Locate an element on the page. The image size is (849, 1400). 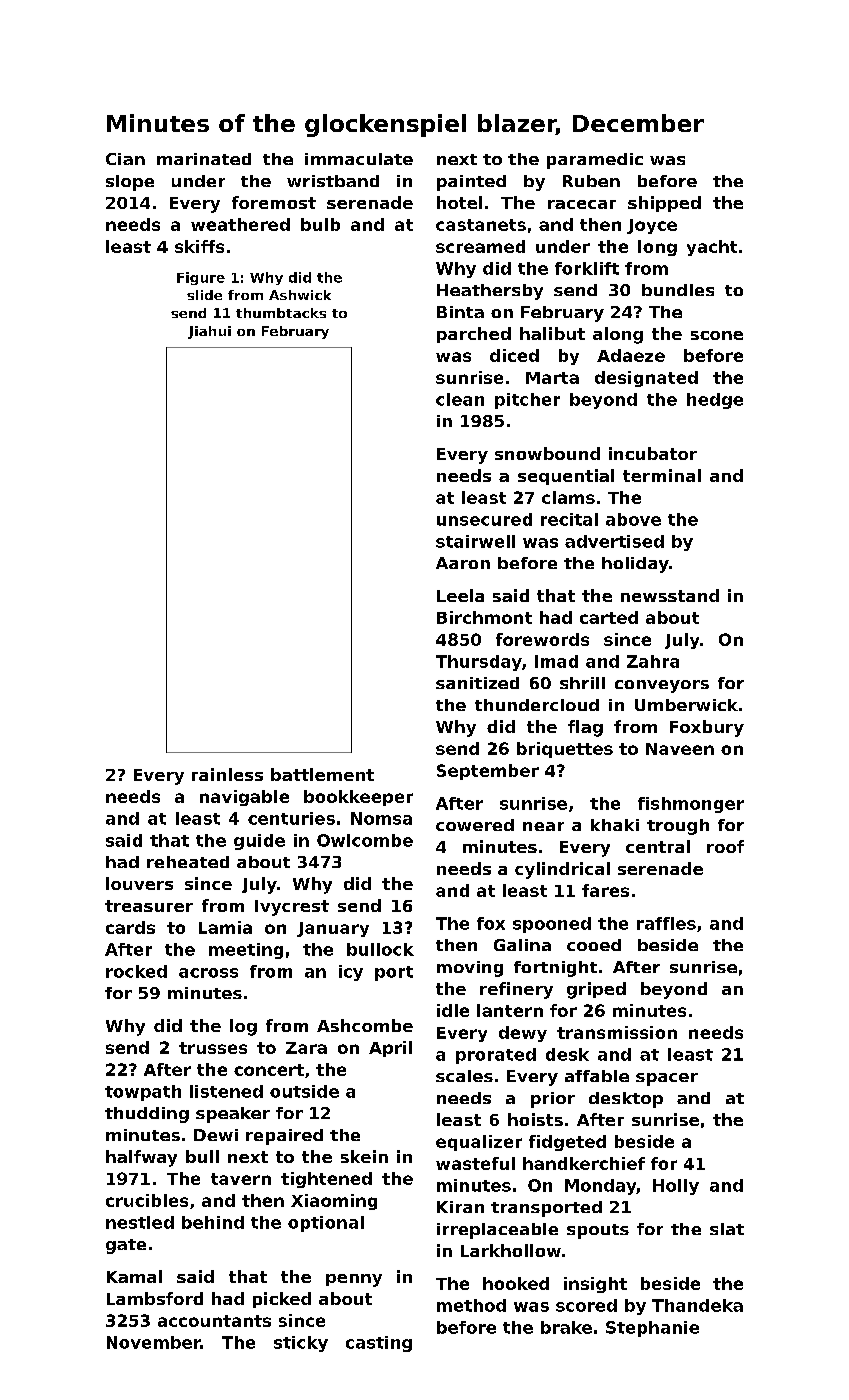
Jiahui is located at coordinates (209, 332).
